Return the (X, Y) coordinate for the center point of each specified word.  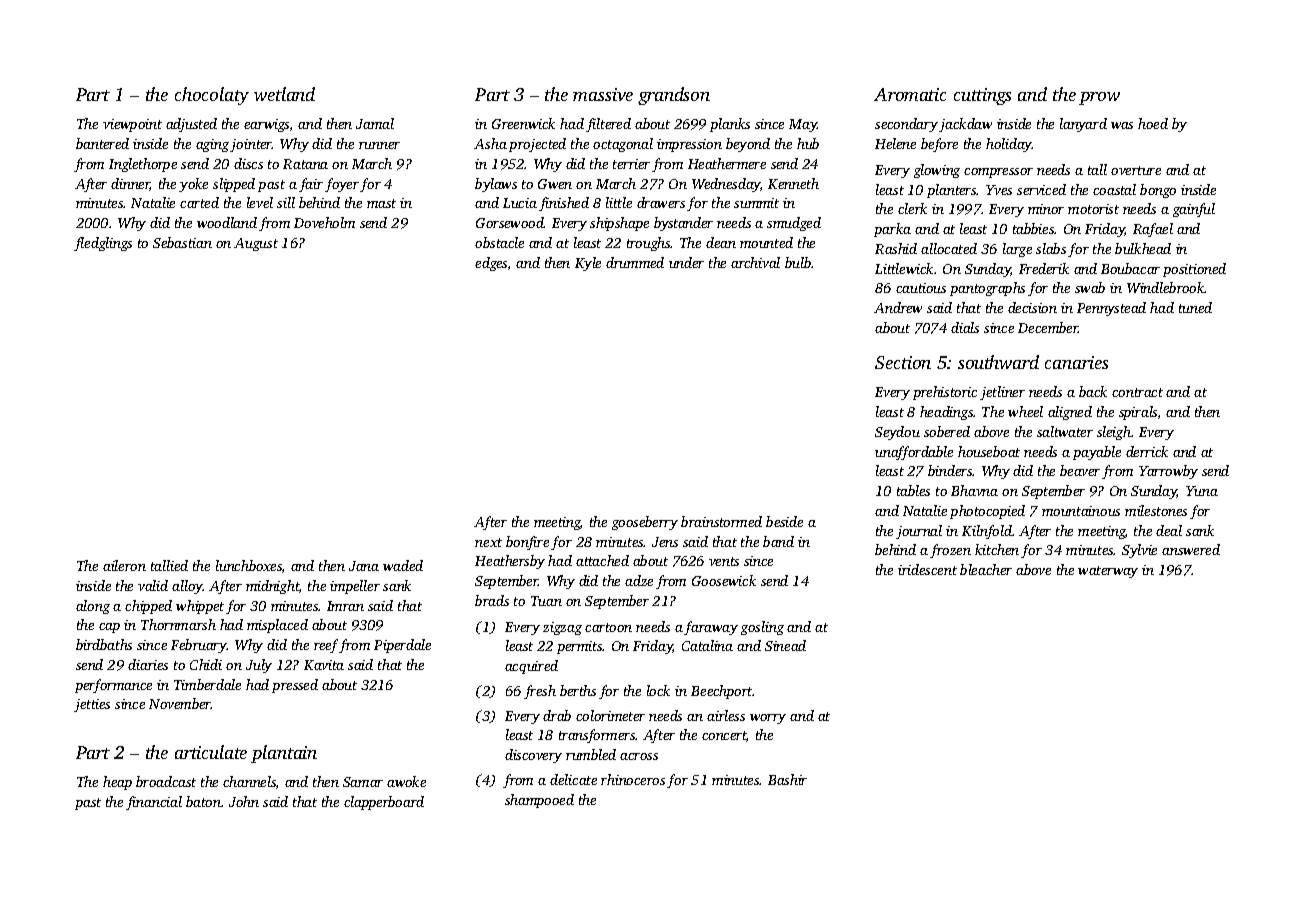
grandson (674, 96)
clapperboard (384, 803)
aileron (124, 565)
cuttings (982, 96)
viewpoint (132, 125)
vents (724, 561)
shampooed (539, 801)
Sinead (785, 645)
